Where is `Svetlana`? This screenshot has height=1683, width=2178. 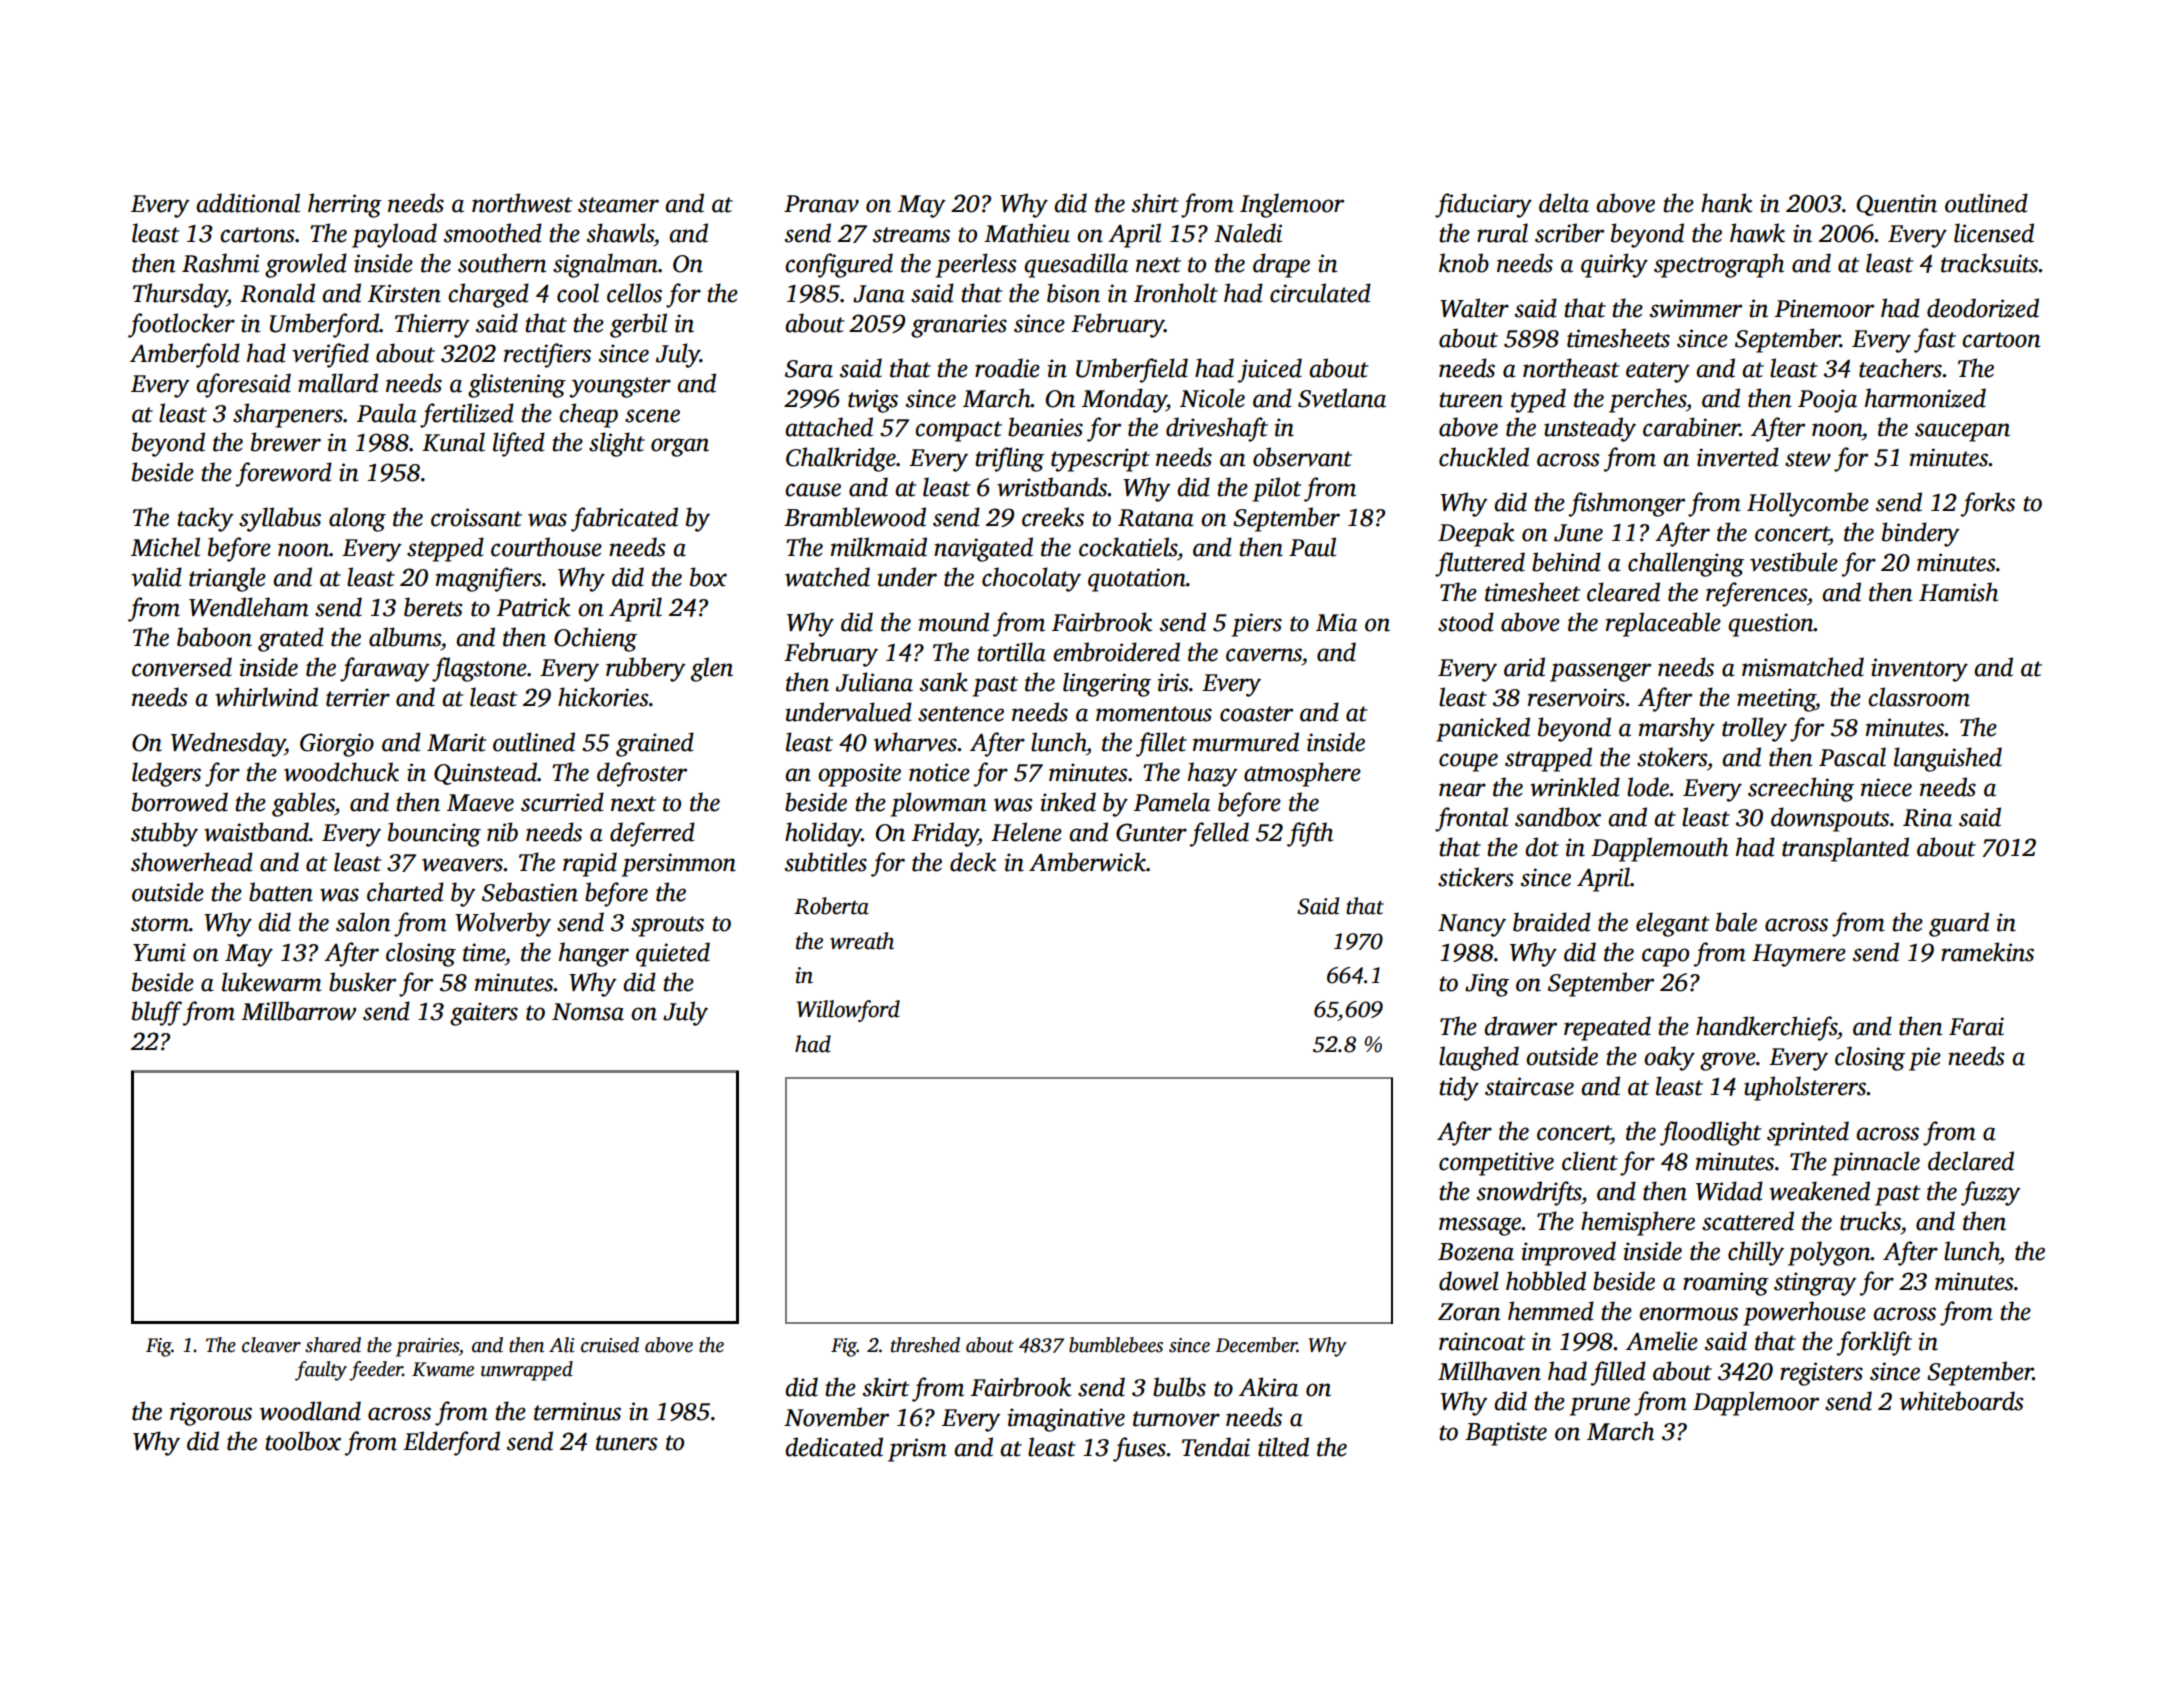 Svetlana is located at coordinates (1342, 398).
